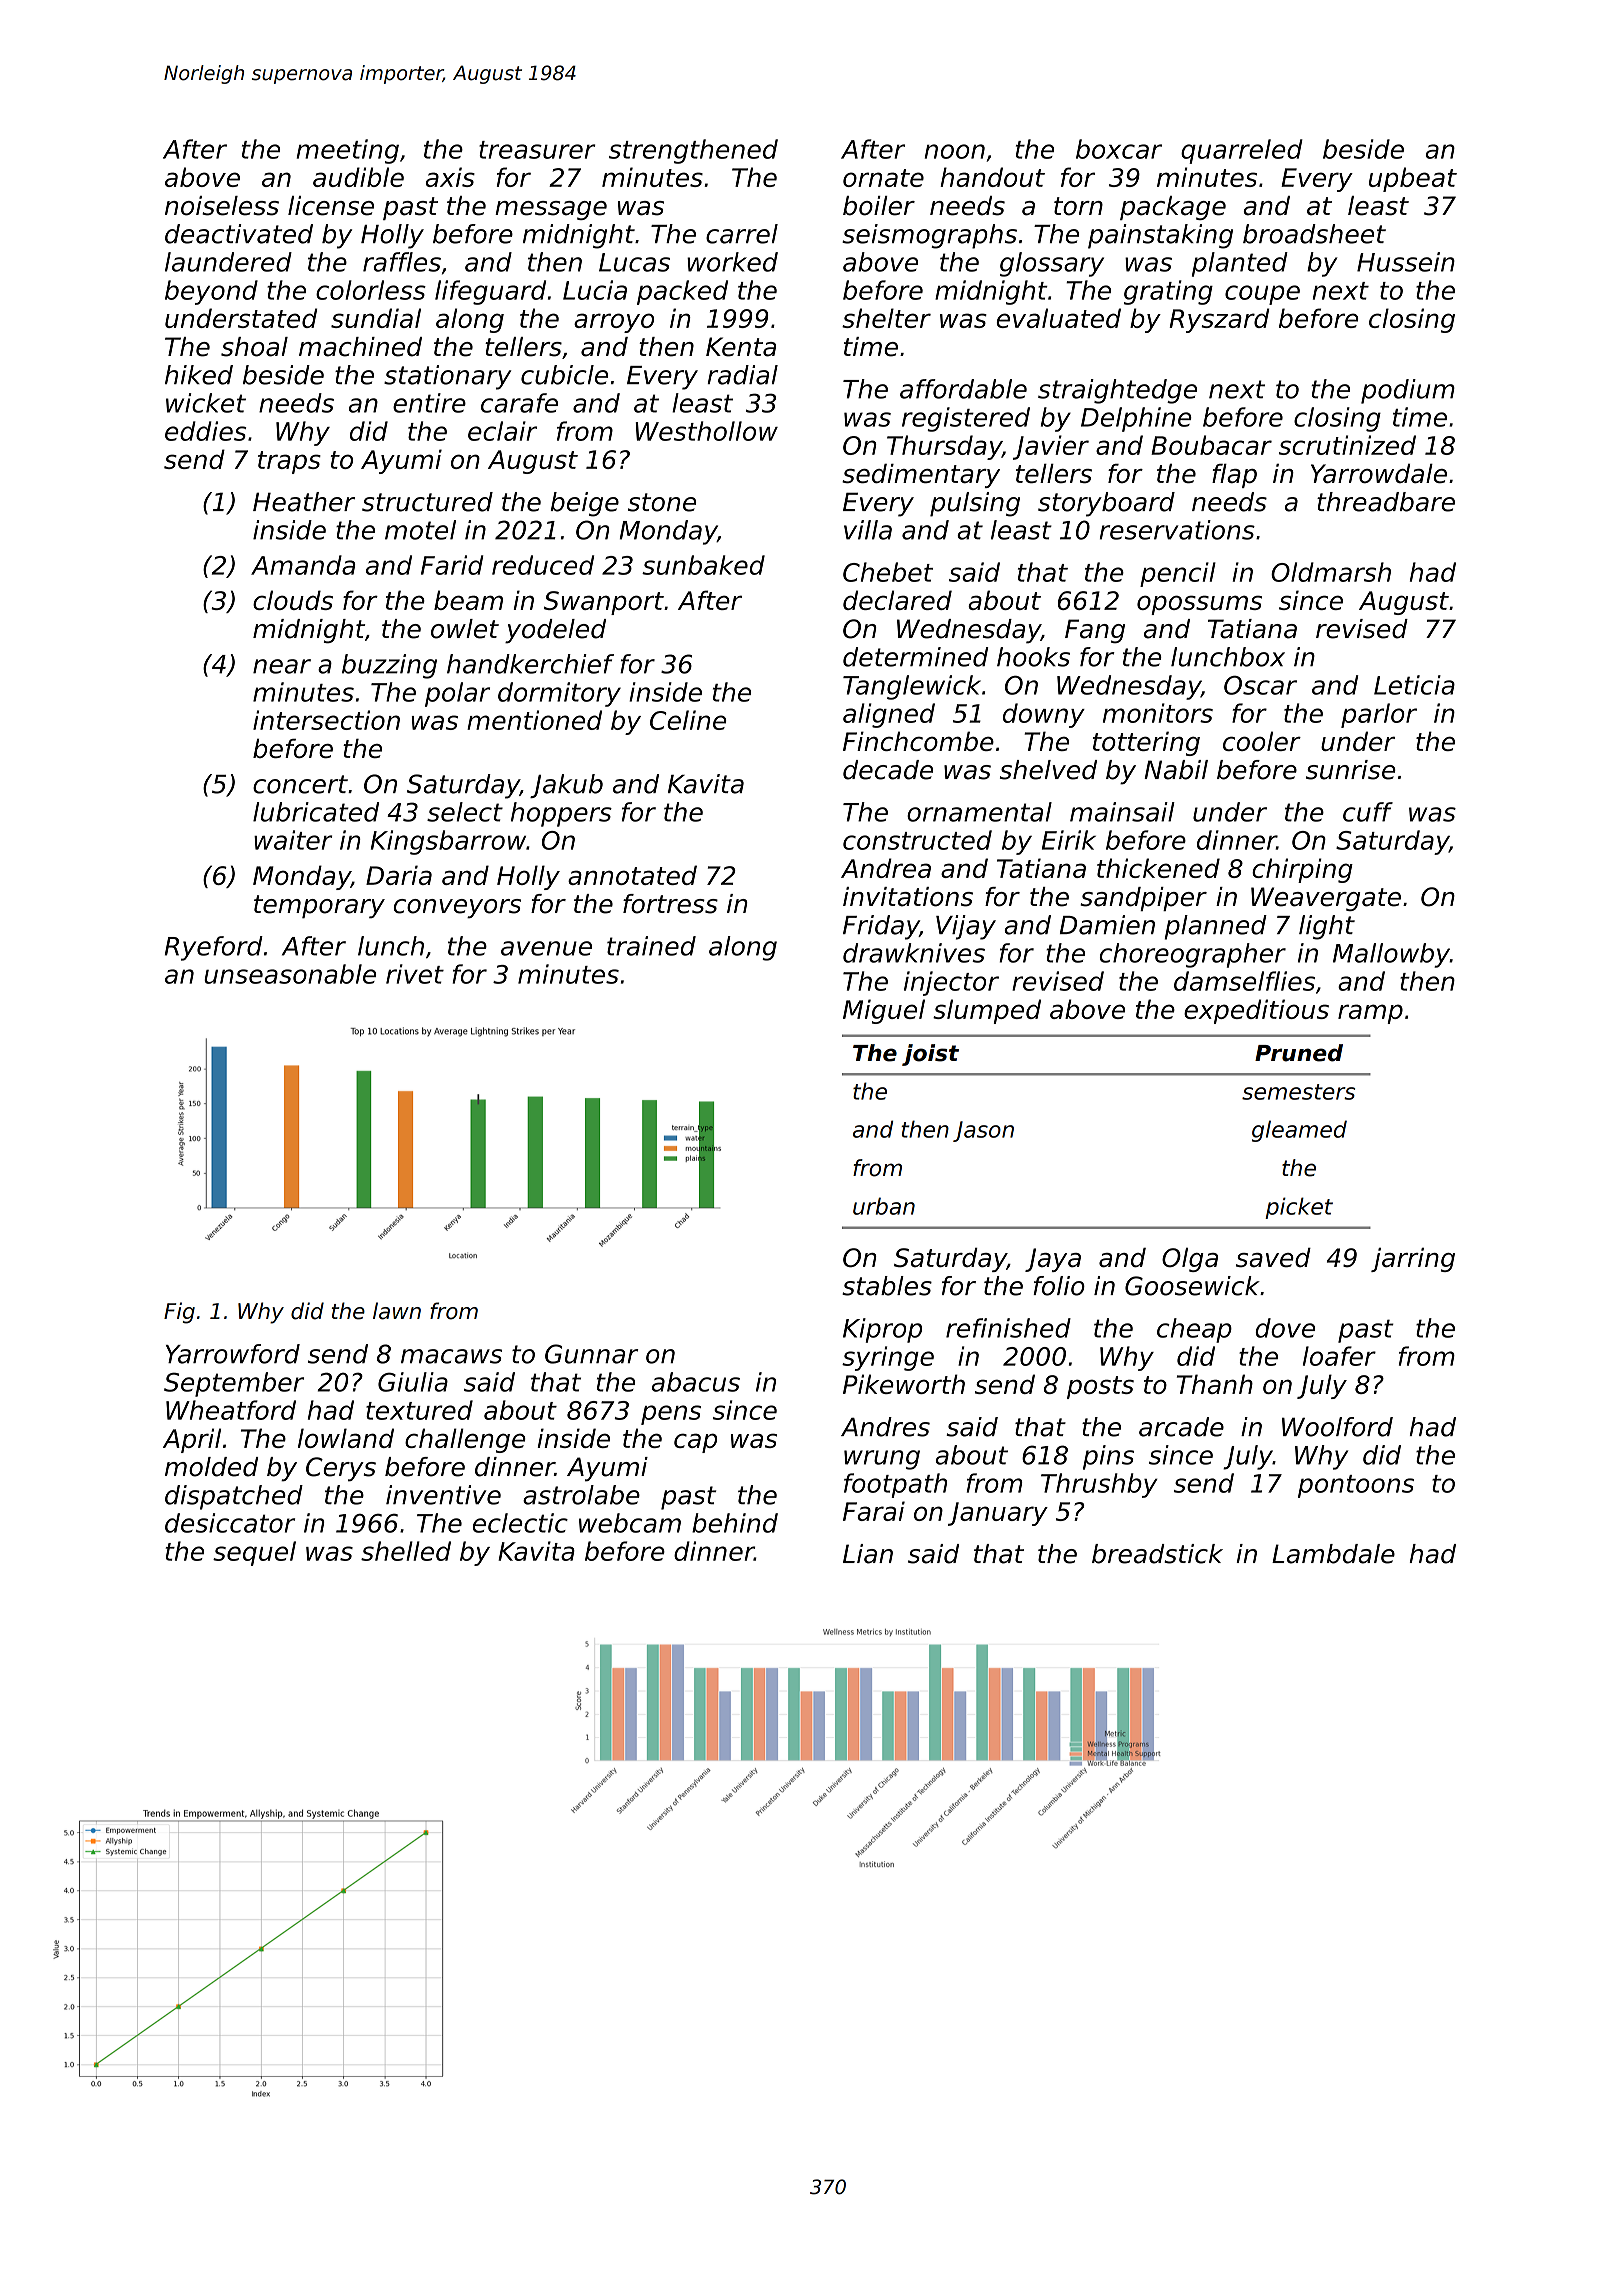 This page has height=2292, width=1620. What do you see at coordinates (457, 909) in the page?
I see `conveyors` at bounding box center [457, 909].
